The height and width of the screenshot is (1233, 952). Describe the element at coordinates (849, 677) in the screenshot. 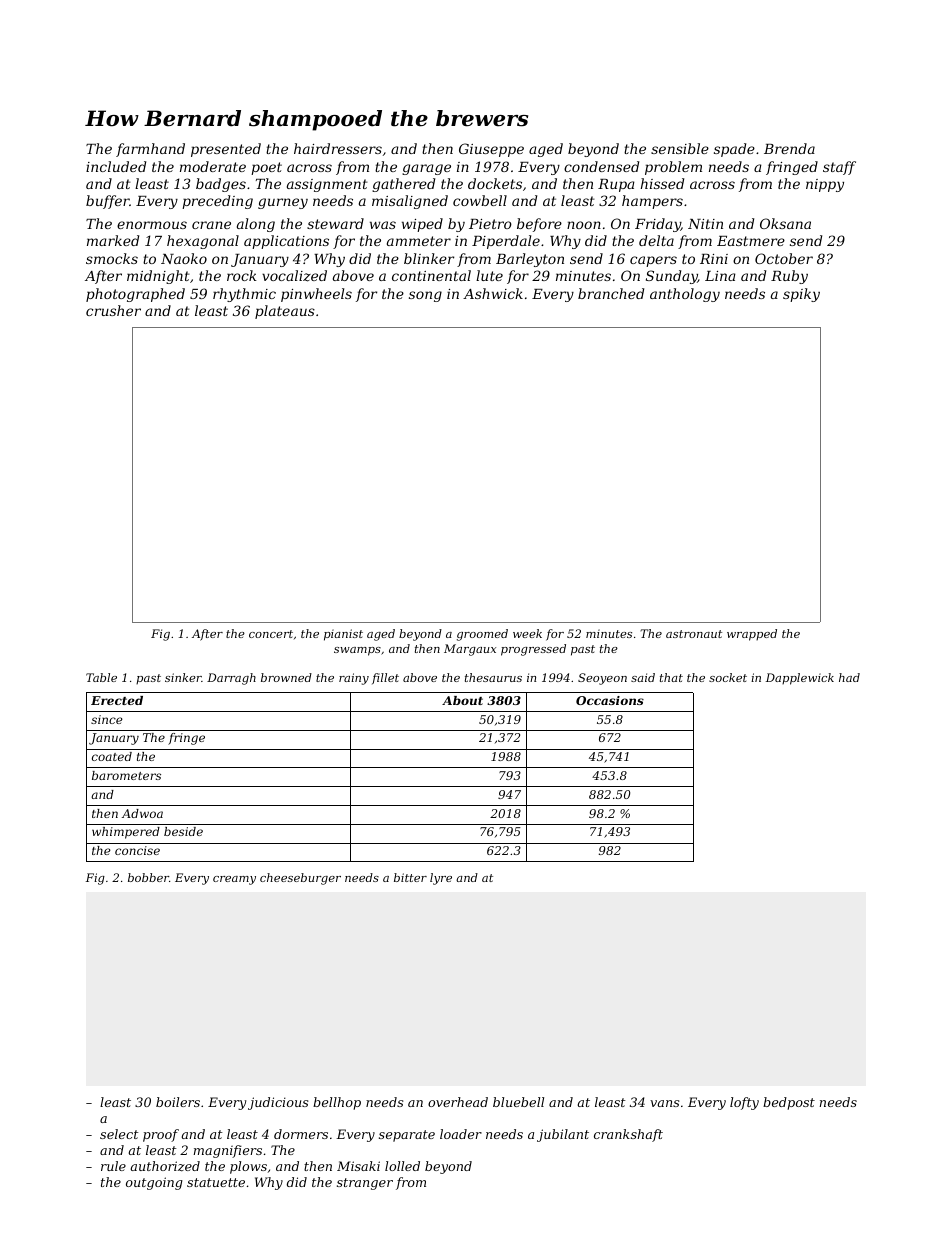

I see `had` at that location.
